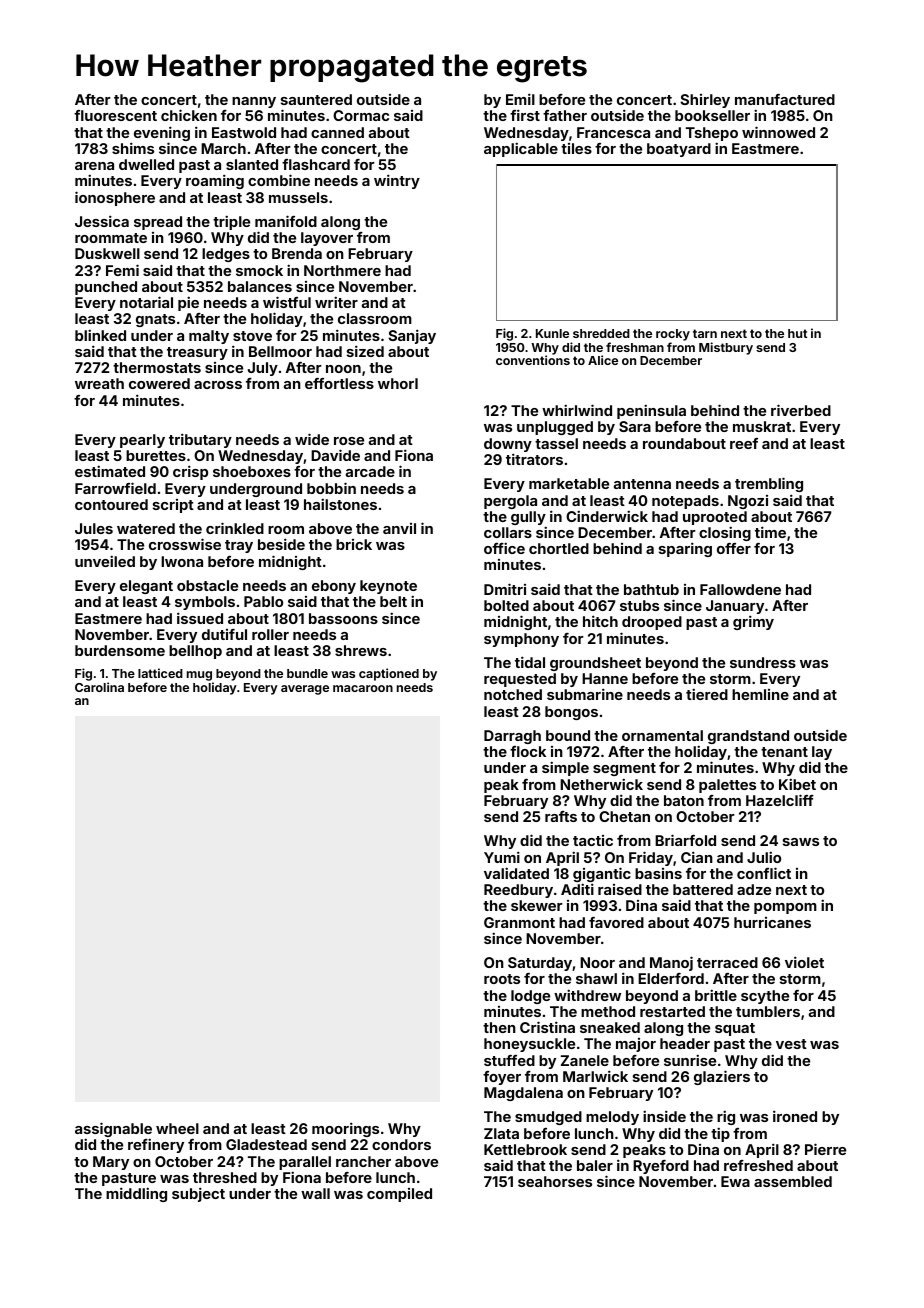  What do you see at coordinates (502, 979) in the screenshot?
I see `roots` at bounding box center [502, 979].
